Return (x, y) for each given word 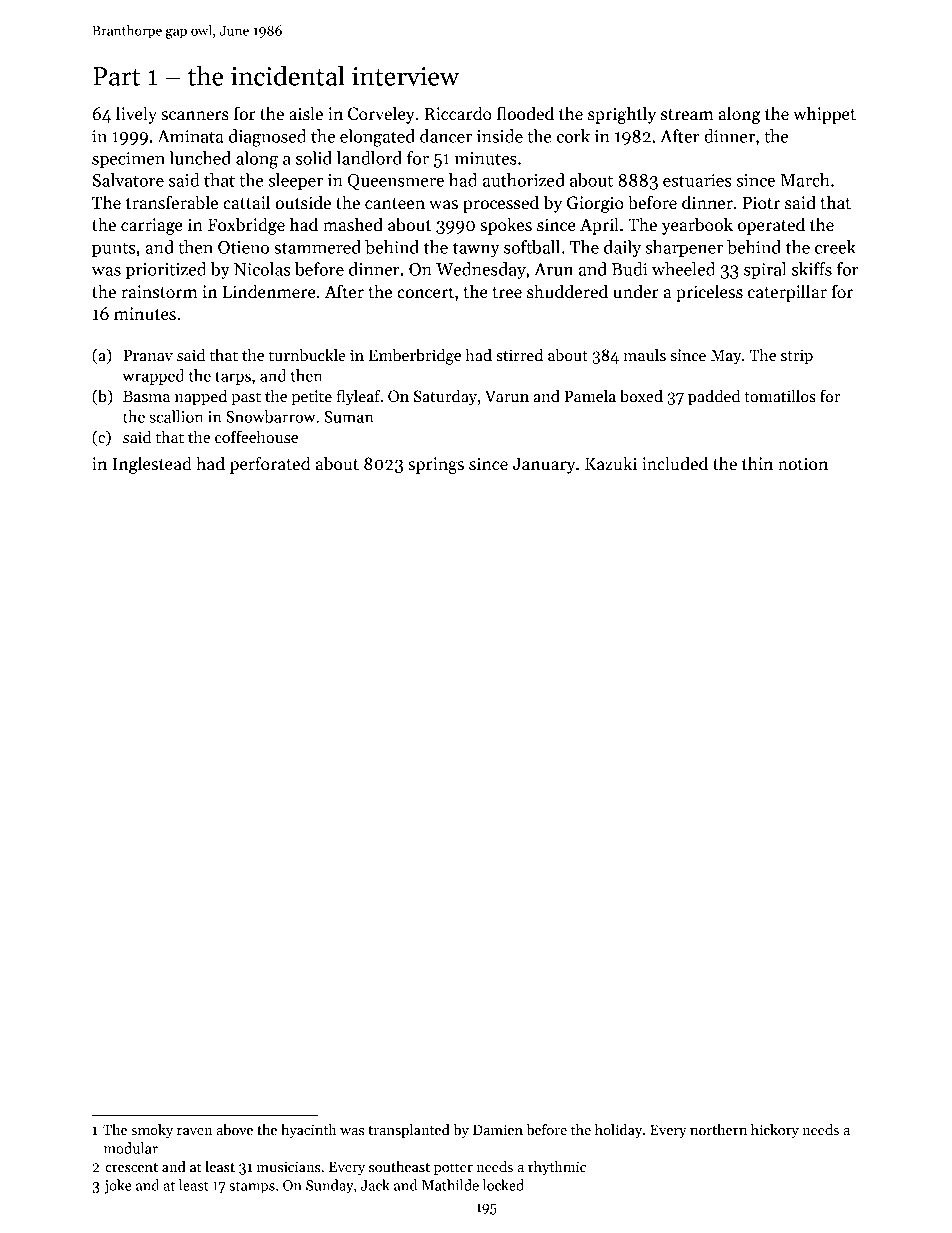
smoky (152, 1131)
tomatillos (780, 396)
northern (718, 1129)
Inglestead (152, 465)
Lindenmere (269, 291)
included (675, 463)
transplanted (409, 1131)
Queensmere (396, 182)
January (544, 465)
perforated (270, 465)
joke (118, 1186)
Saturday (445, 397)
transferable (172, 202)
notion (803, 464)
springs (436, 465)
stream (687, 115)
